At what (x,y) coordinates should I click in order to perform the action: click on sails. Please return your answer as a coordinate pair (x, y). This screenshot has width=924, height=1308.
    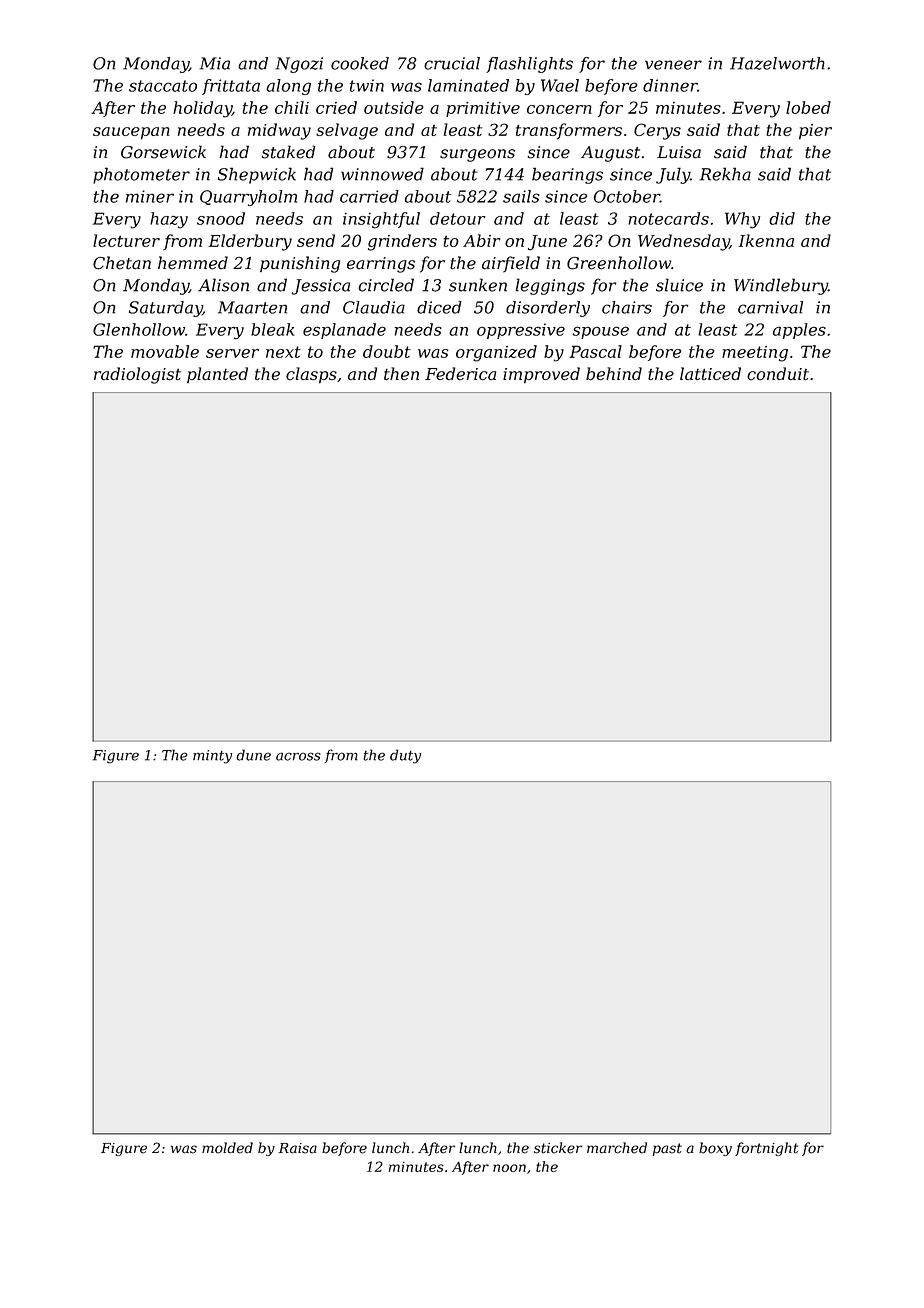
    Looking at the image, I should click on (521, 196).
